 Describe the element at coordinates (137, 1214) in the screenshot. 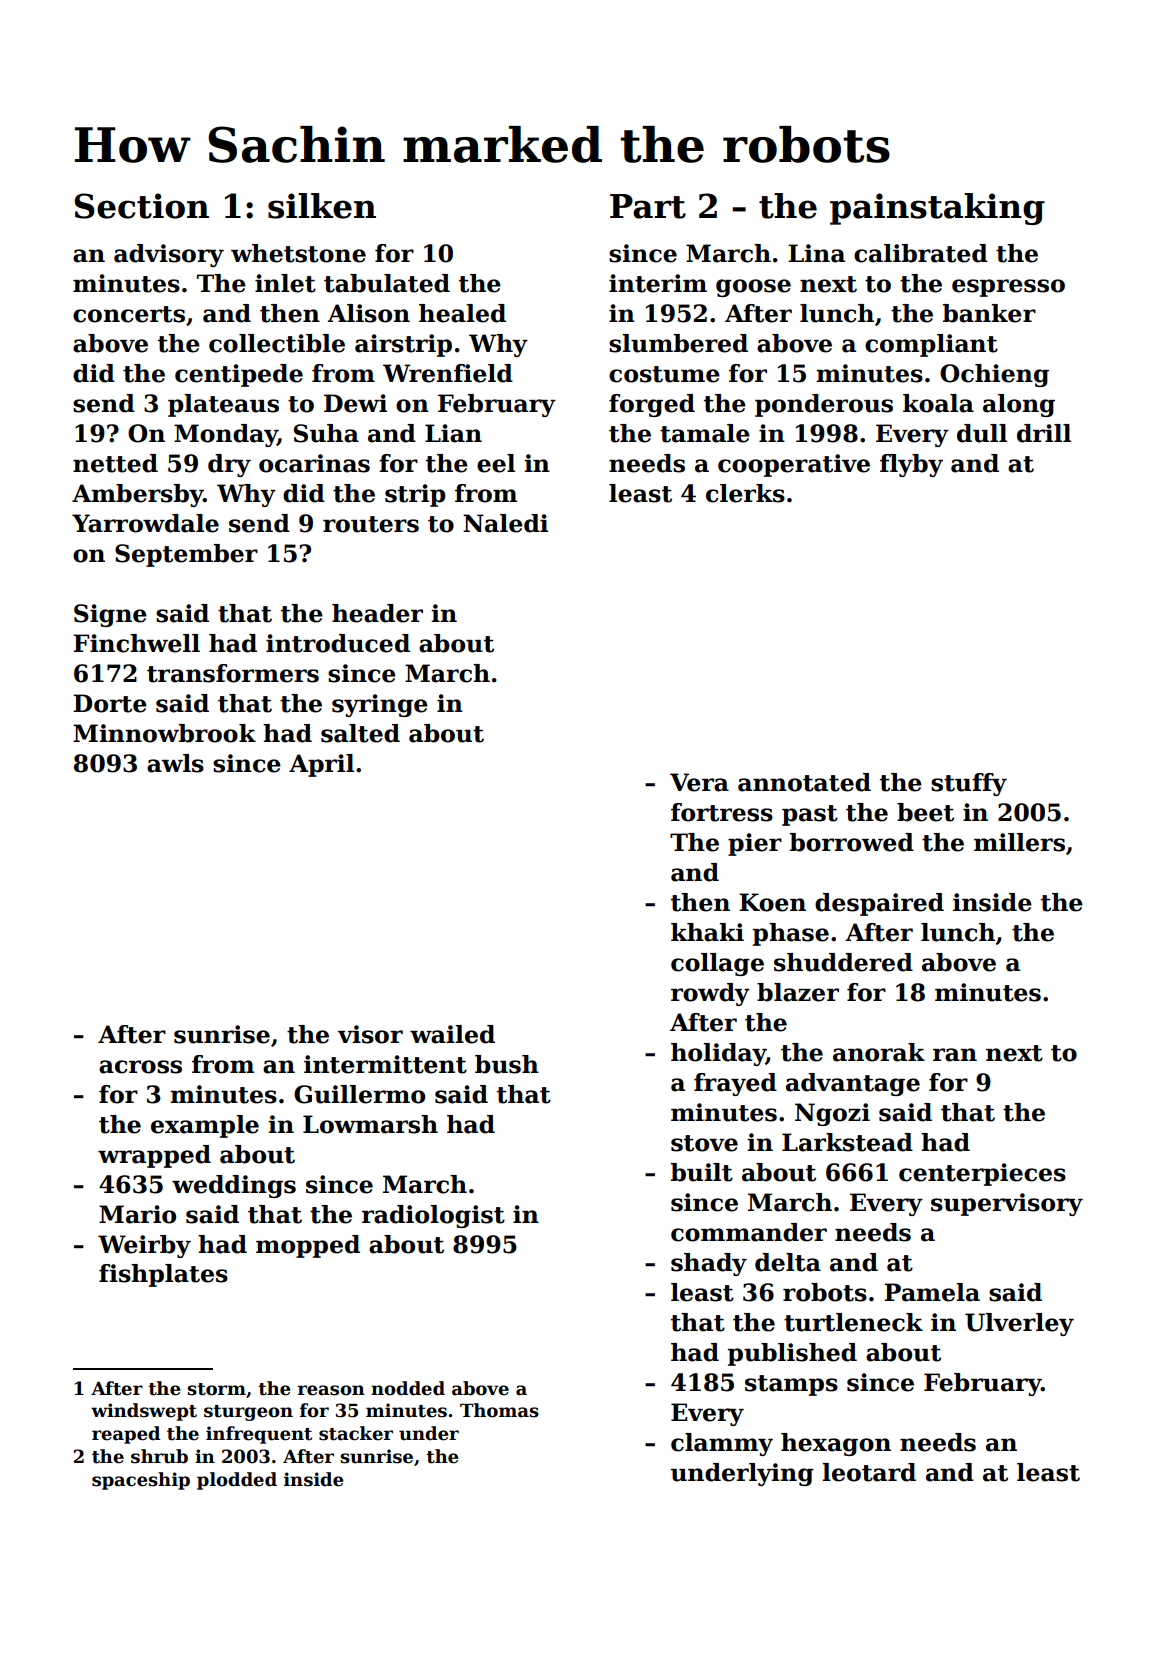

I see `Mario` at that location.
